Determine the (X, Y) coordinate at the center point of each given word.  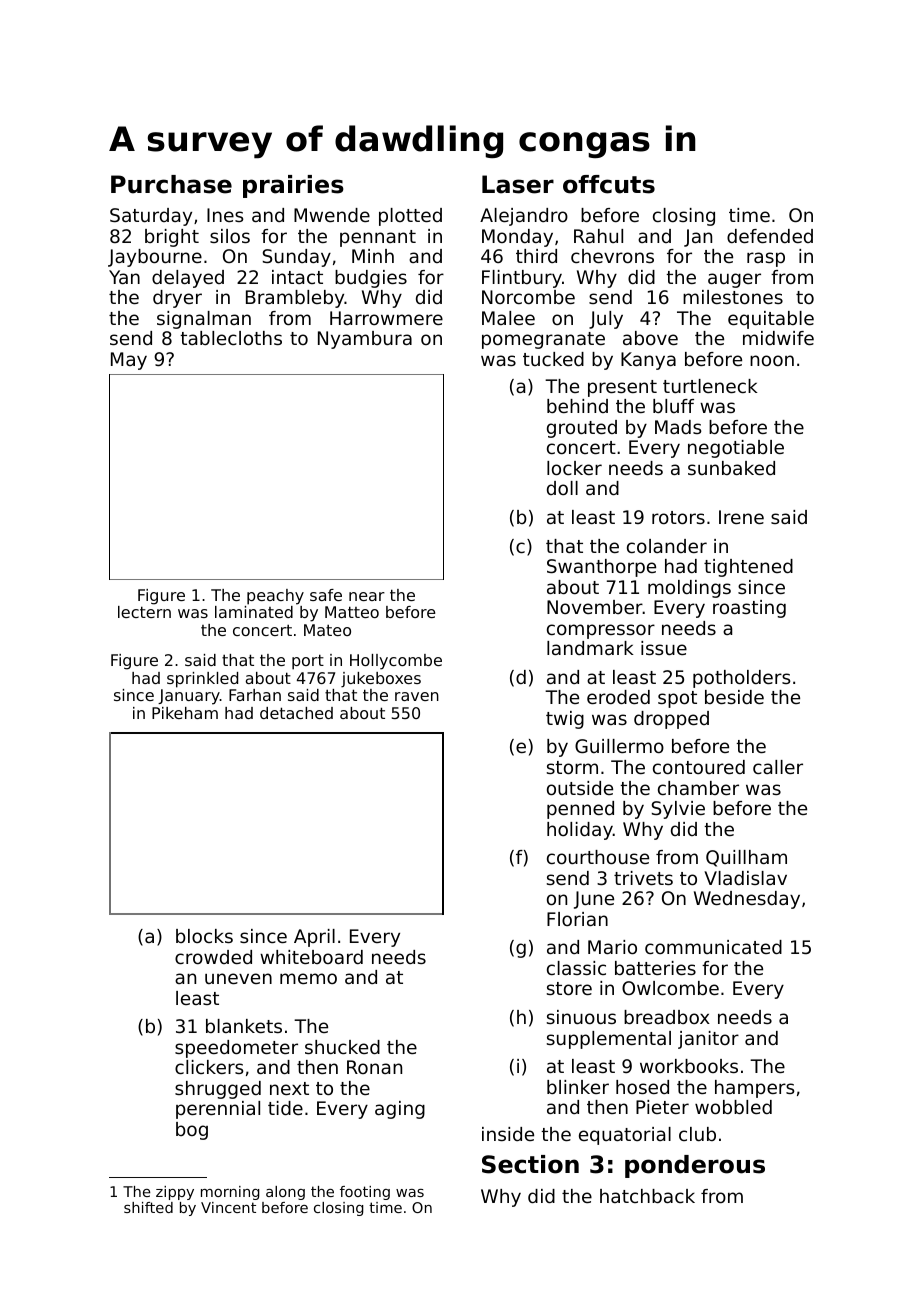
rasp (766, 259)
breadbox (667, 1017)
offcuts (609, 184)
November (595, 607)
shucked (342, 1047)
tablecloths (231, 338)
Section (530, 1164)
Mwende (332, 215)
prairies (293, 186)
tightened (748, 568)
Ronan (374, 1067)
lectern (144, 612)
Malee (508, 318)
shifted (148, 1207)
